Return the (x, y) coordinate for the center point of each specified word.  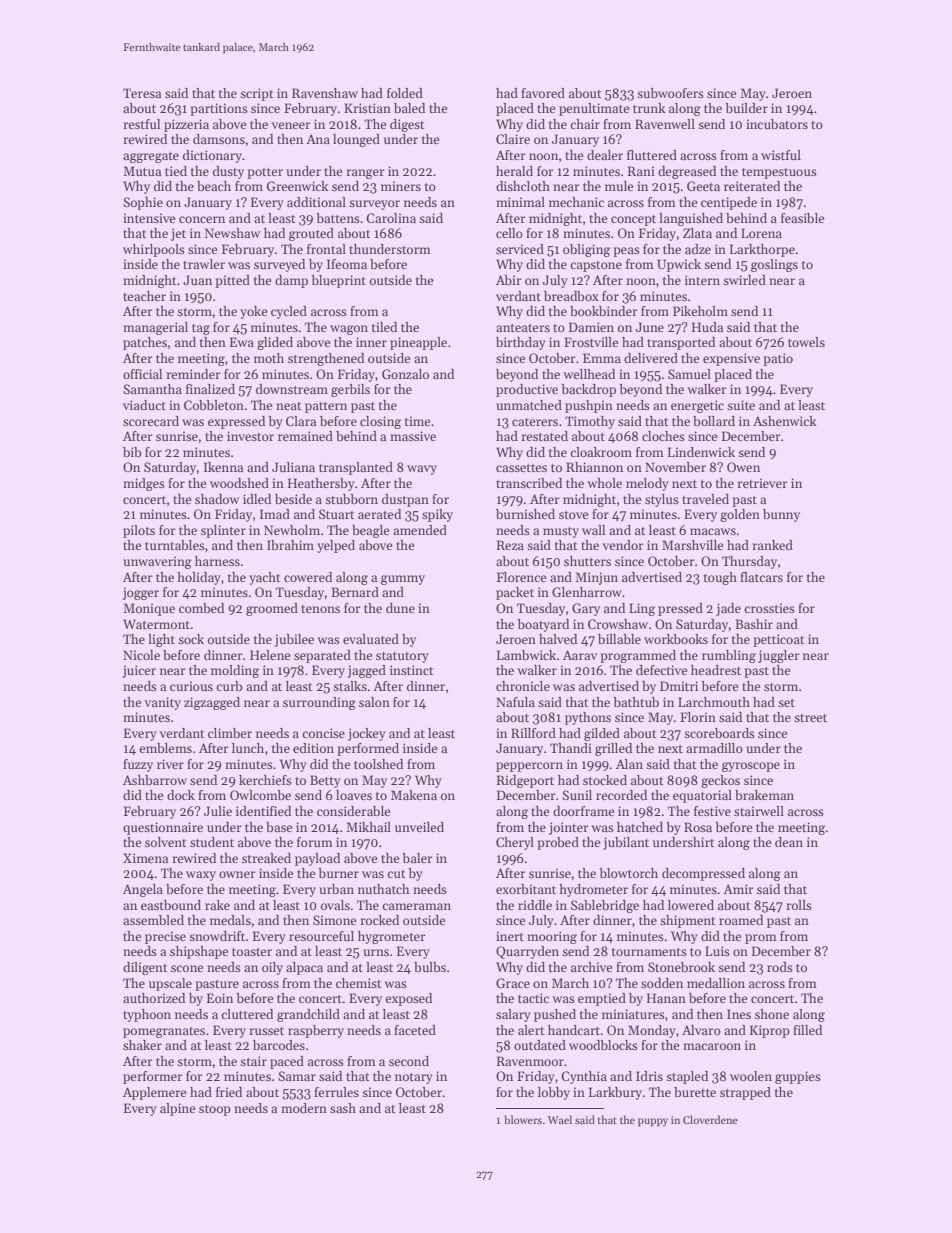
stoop (215, 1110)
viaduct (144, 405)
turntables (175, 545)
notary (414, 1078)
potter (265, 173)
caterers (535, 422)
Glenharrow (587, 592)
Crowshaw (618, 624)
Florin (698, 717)
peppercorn (529, 767)
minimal (520, 202)
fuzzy (138, 765)
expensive (731, 359)
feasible (802, 218)
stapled (687, 1077)
